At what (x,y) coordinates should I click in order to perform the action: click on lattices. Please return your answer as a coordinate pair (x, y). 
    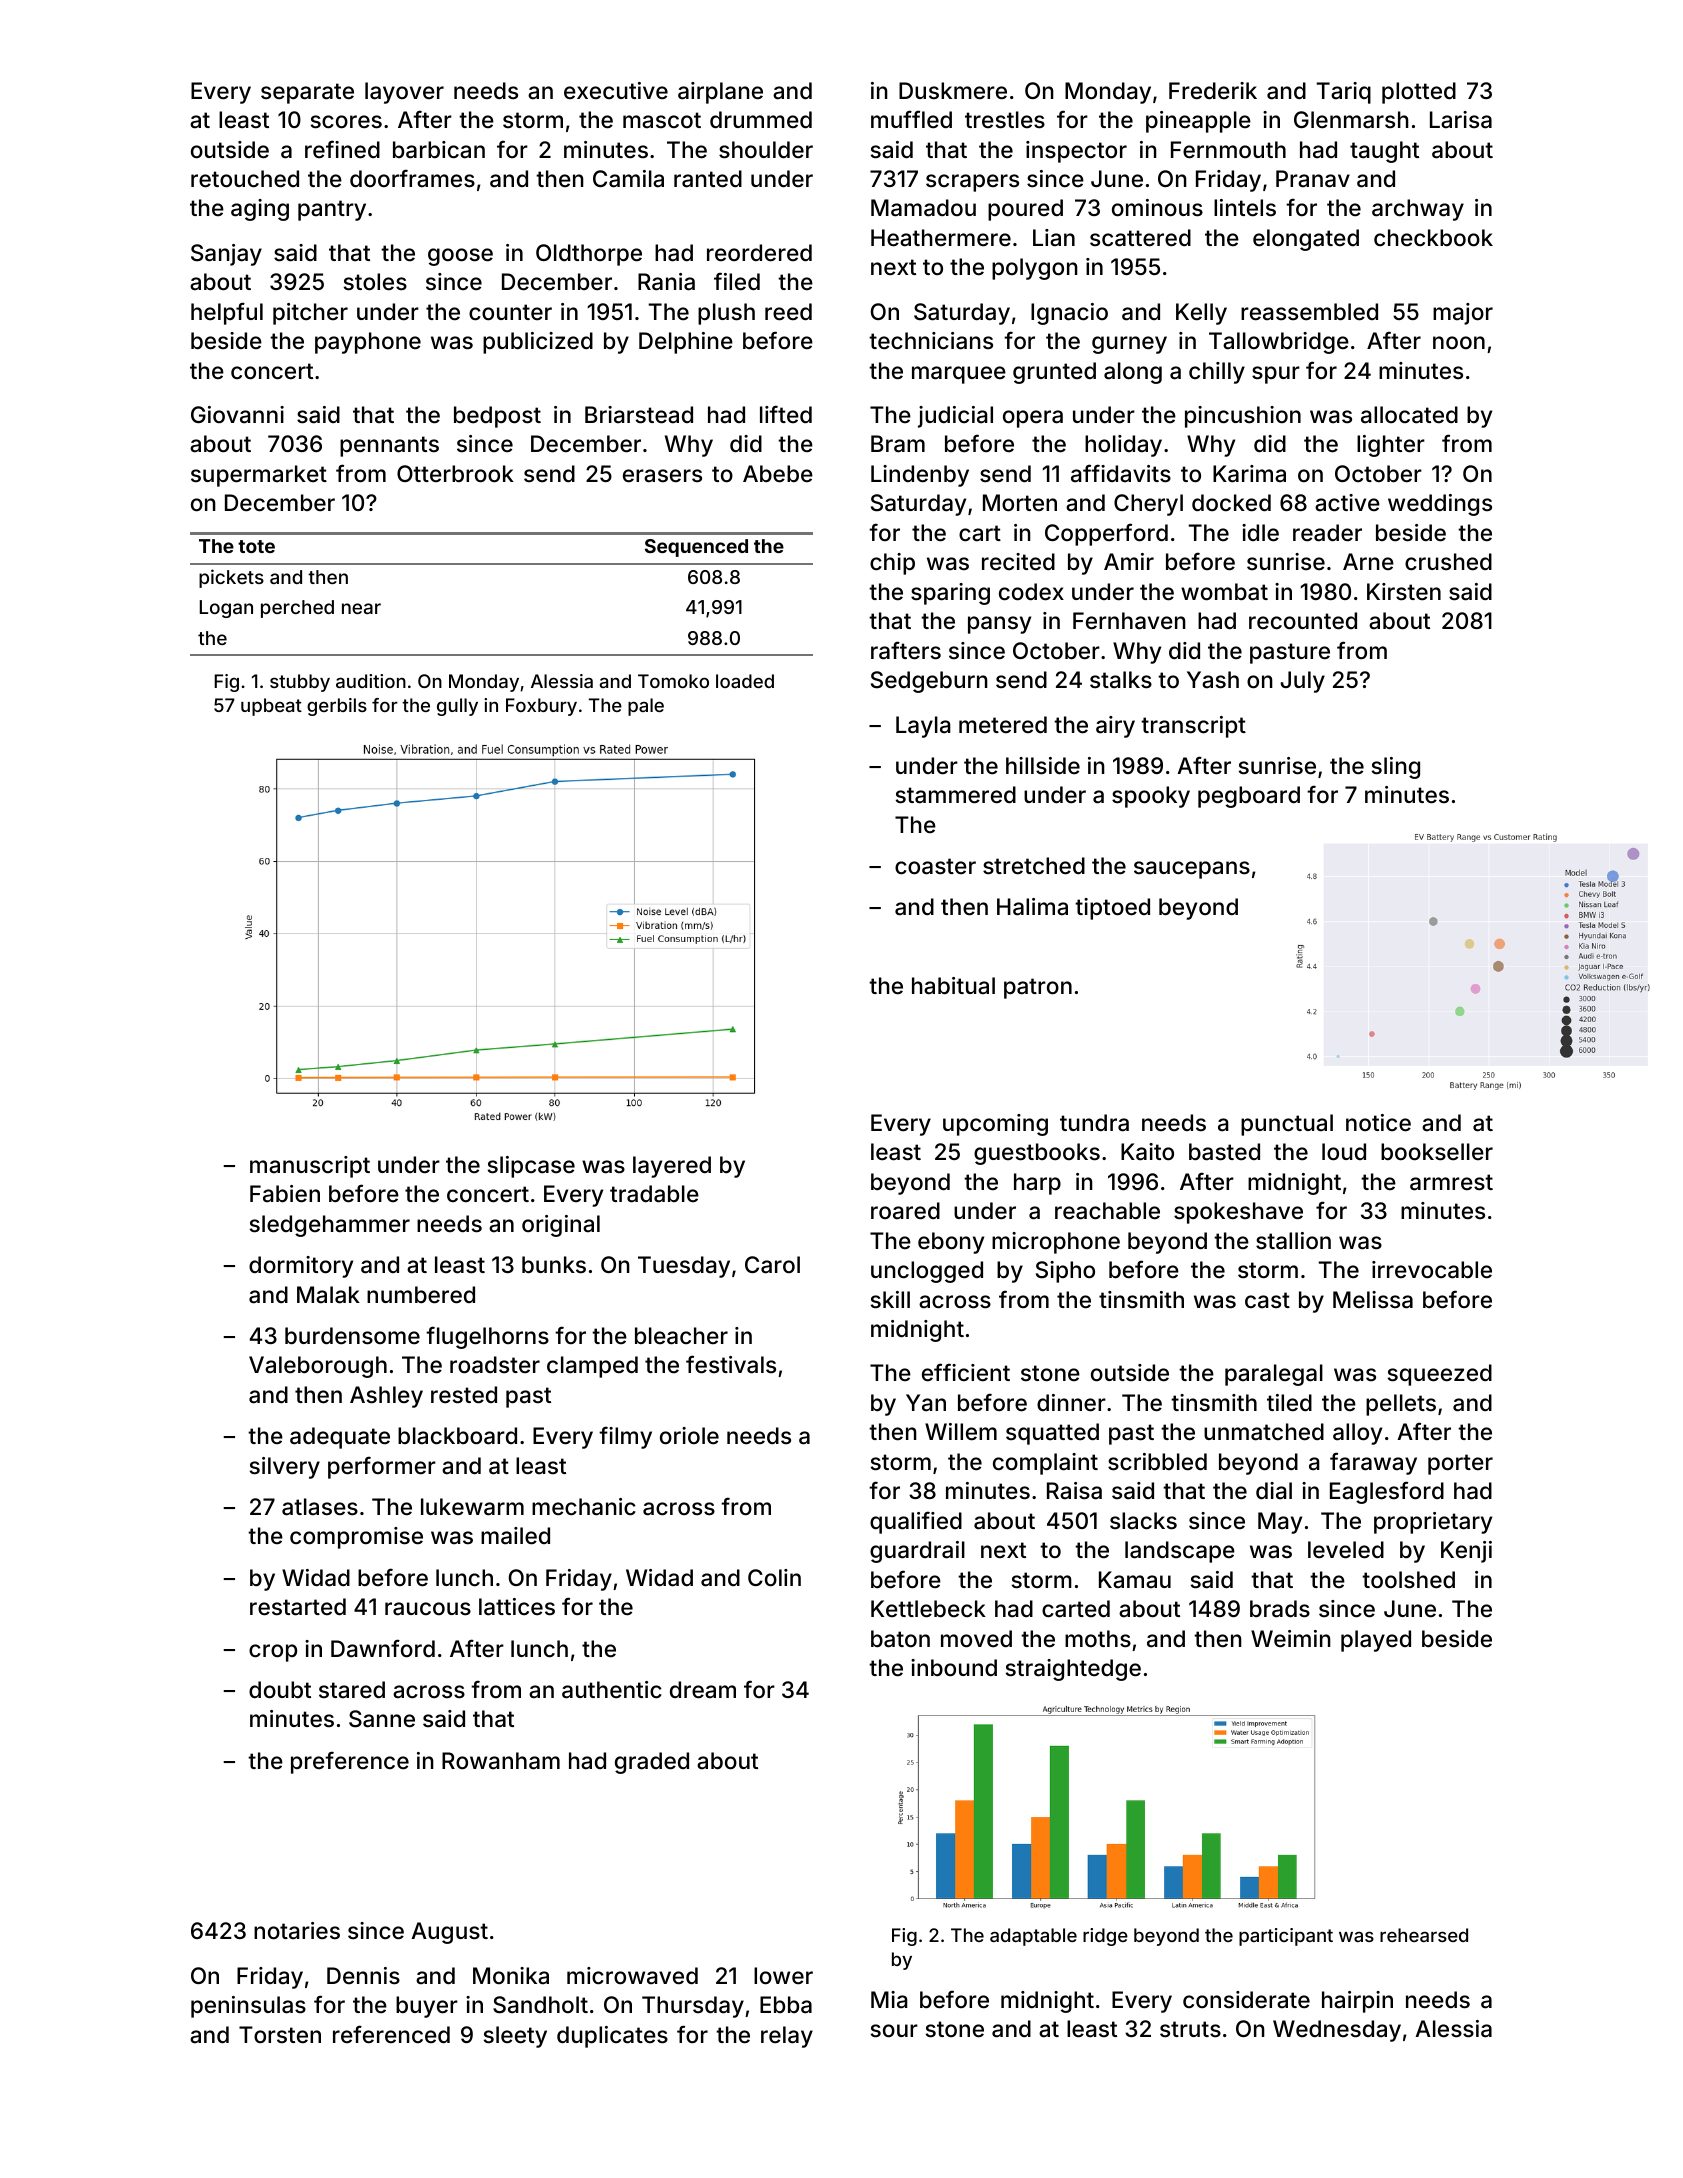
    Looking at the image, I should click on (517, 1607).
